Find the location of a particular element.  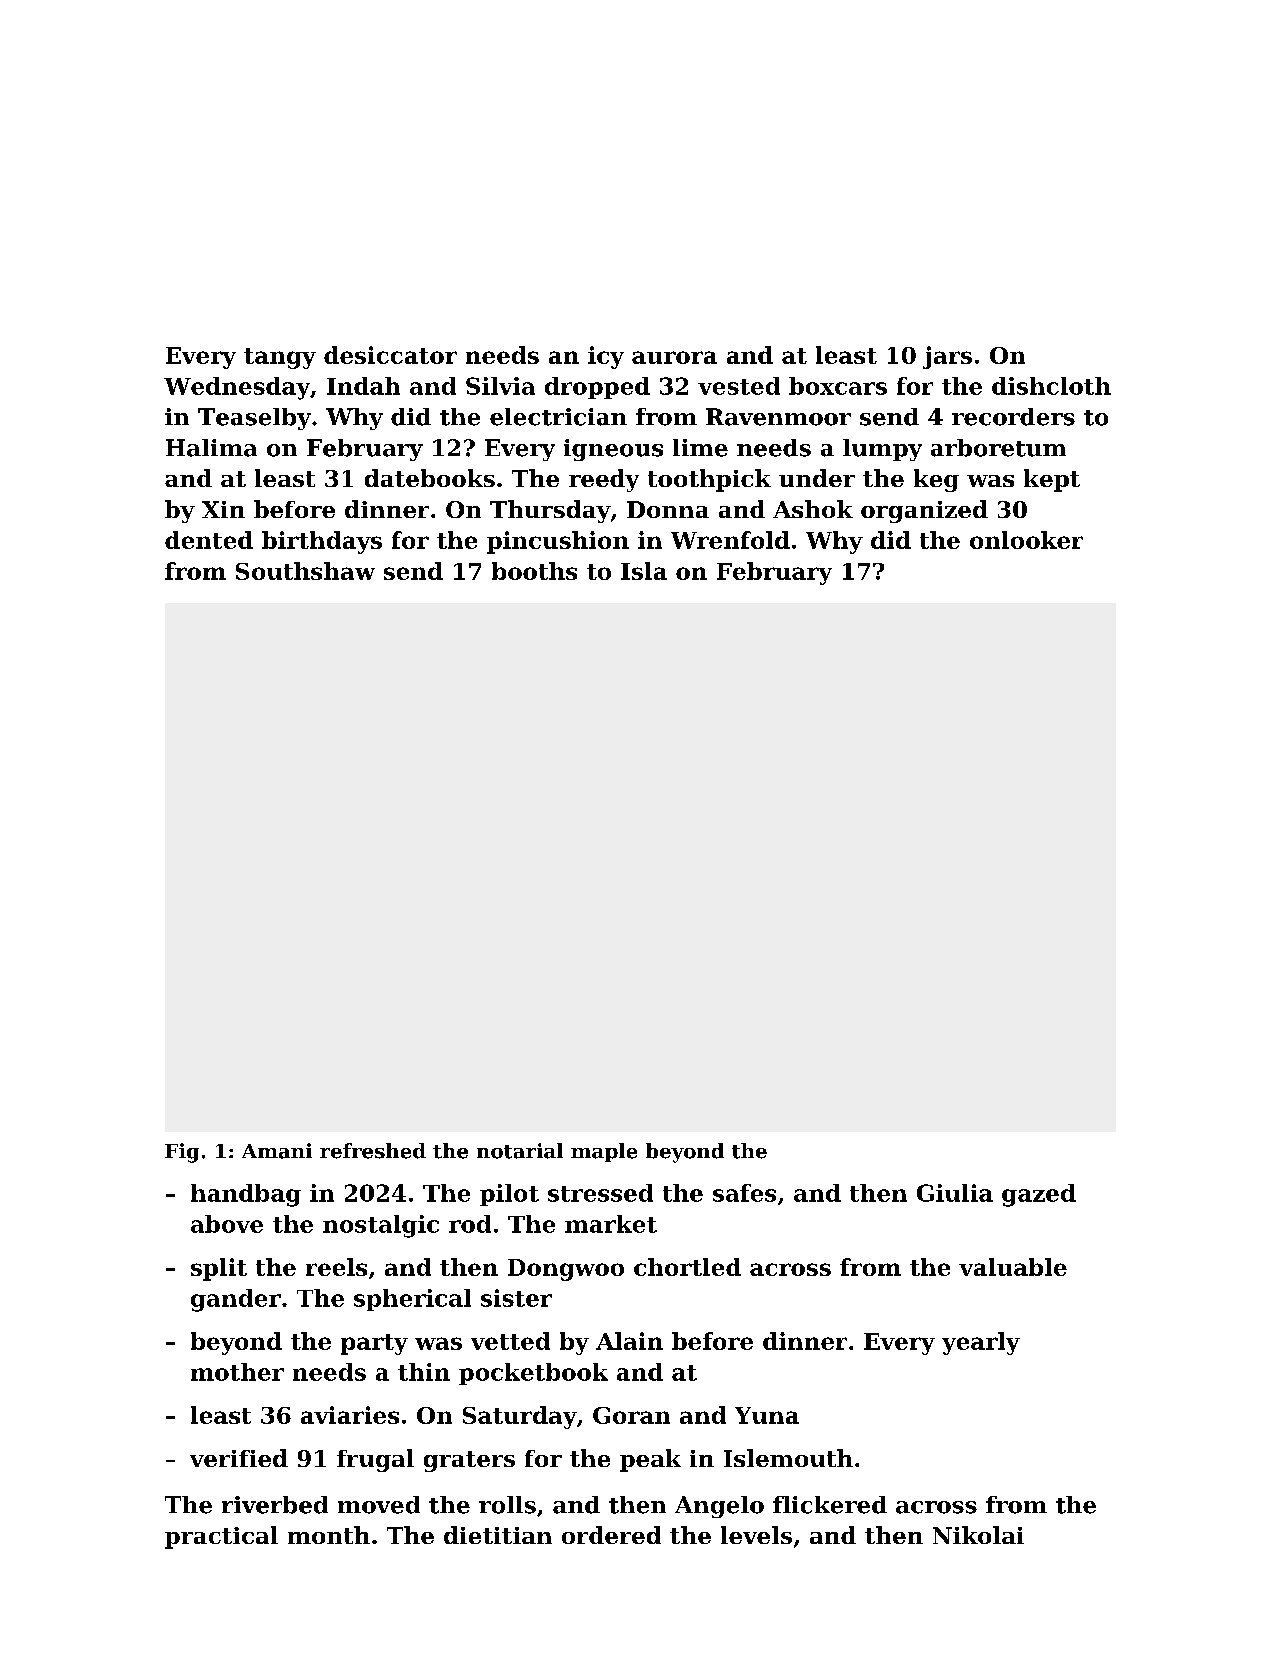

practical is located at coordinates (221, 1537).
